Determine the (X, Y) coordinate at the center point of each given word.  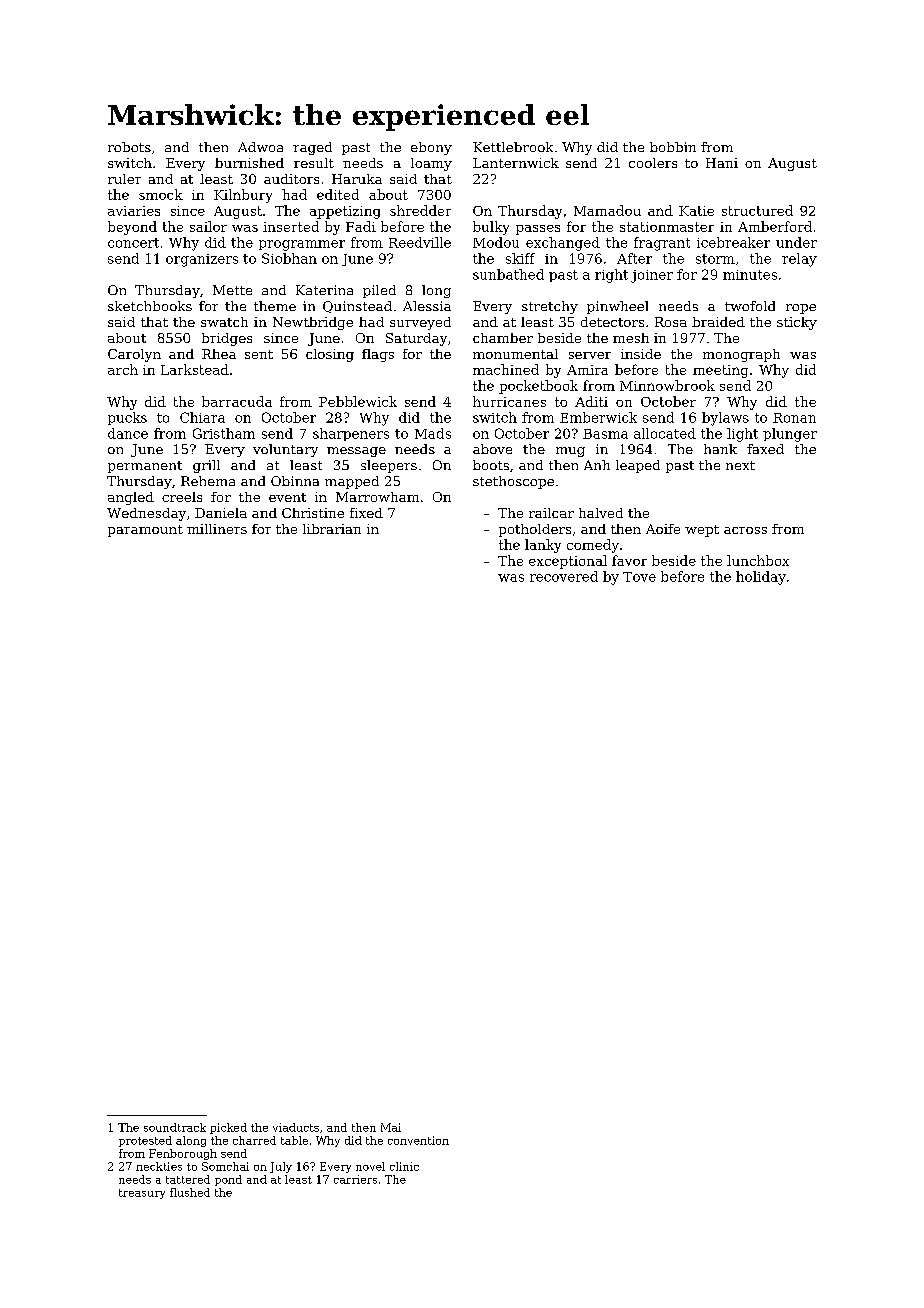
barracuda (237, 401)
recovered (564, 576)
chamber (503, 338)
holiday (761, 578)
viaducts (296, 1127)
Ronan (794, 418)
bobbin (673, 147)
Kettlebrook (513, 147)
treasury (142, 1194)
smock (161, 194)
